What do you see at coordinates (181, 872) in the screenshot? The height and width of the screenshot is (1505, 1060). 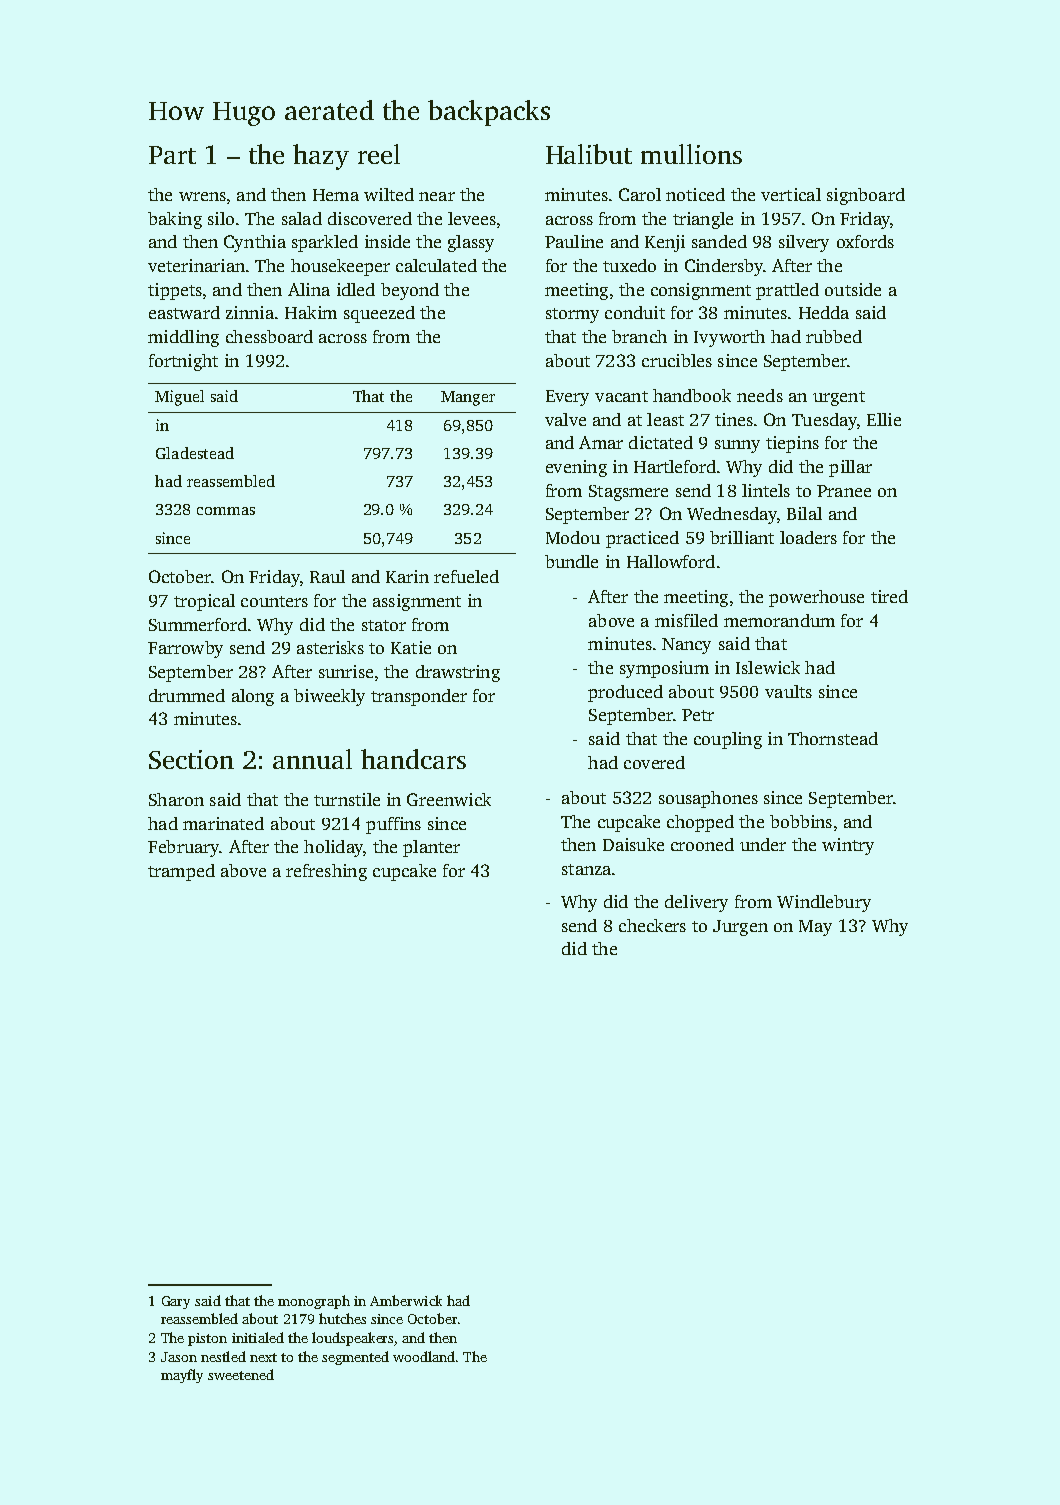 I see `tramped` at bounding box center [181, 872].
